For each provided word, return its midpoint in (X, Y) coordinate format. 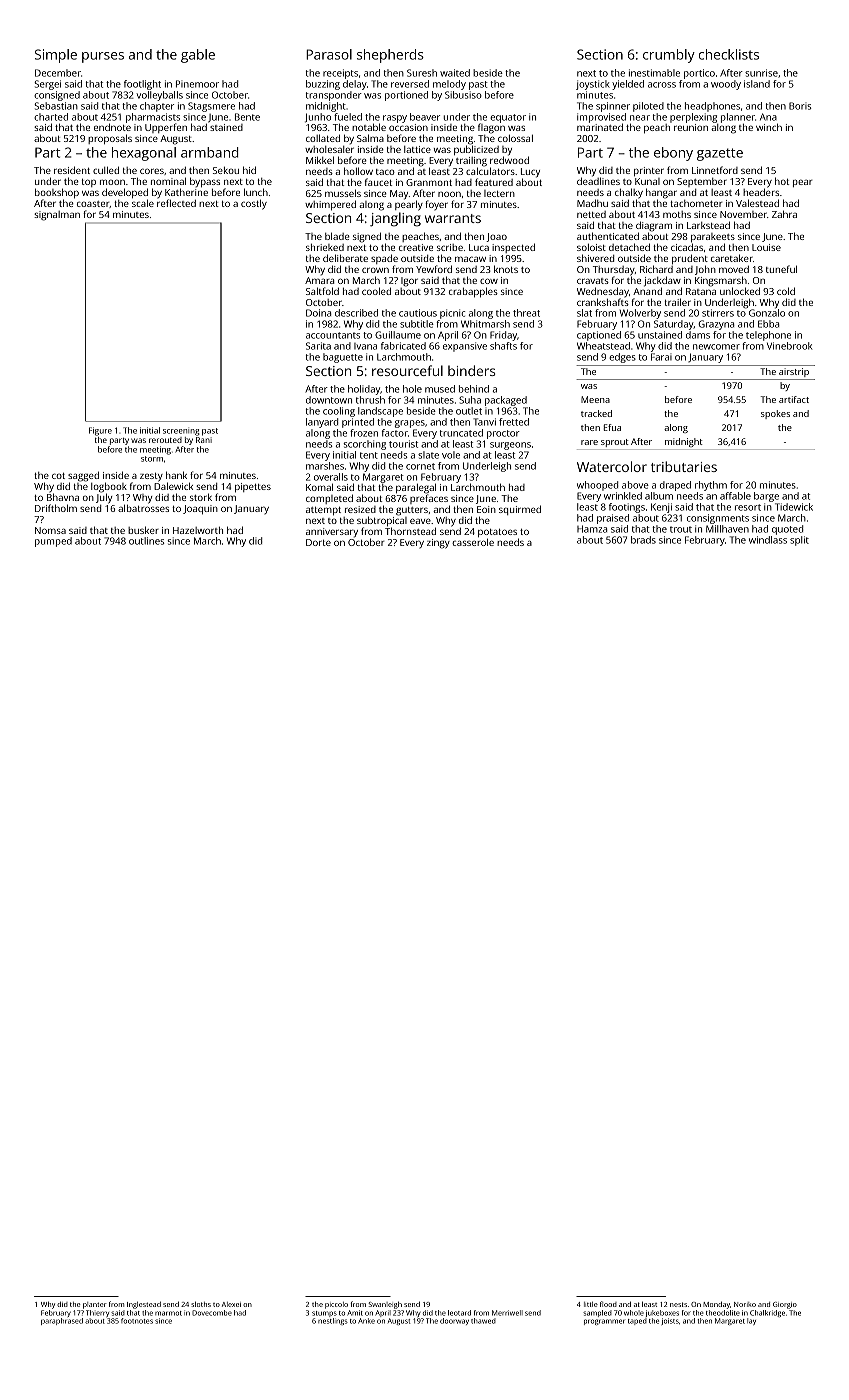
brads (643, 540)
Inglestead (144, 1305)
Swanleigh (385, 1305)
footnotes (137, 1321)
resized (360, 509)
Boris (800, 106)
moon (112, 182)
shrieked (325, 247)
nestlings (333, 1321)
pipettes (253, 488)
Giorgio (785, 1305)
